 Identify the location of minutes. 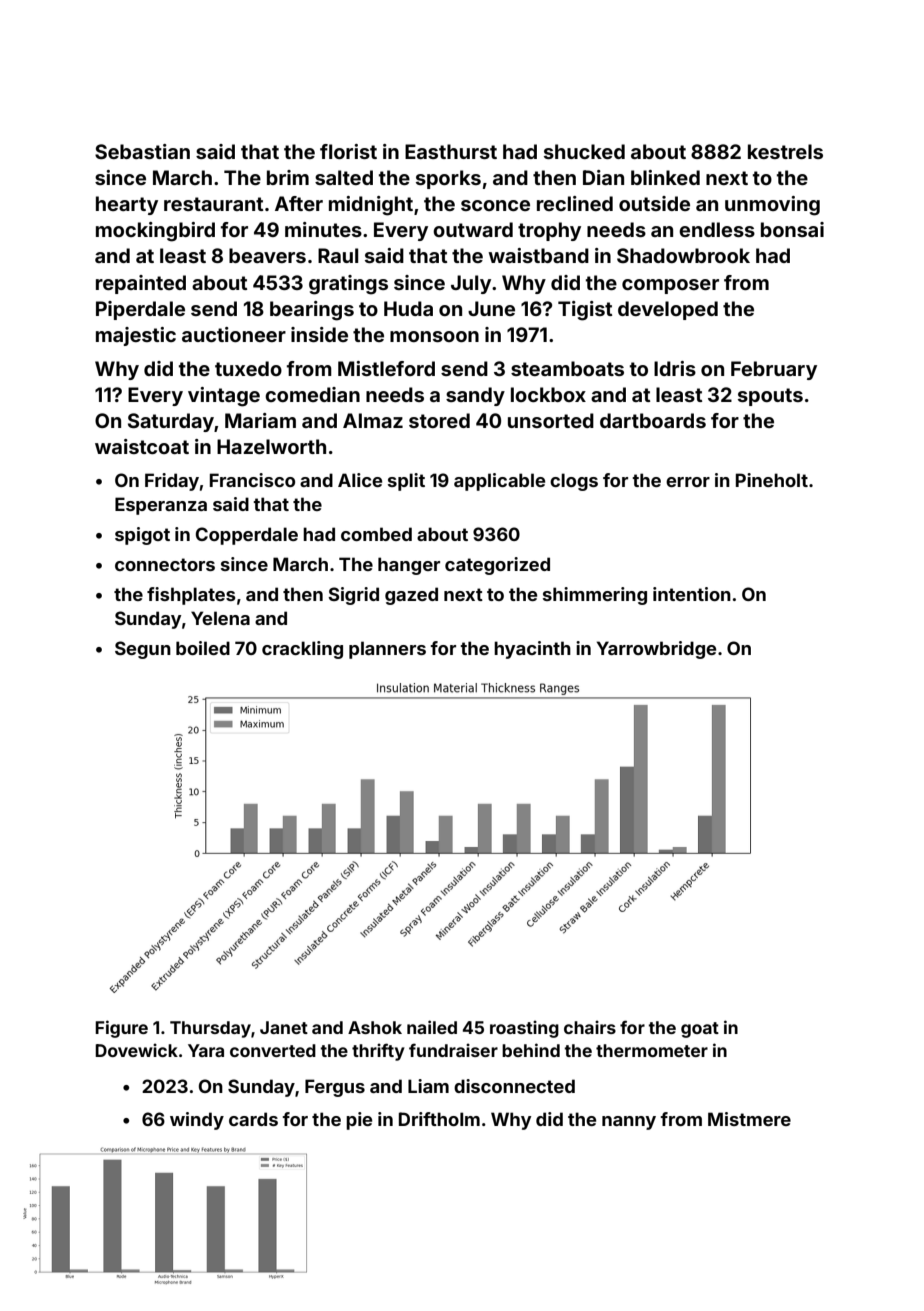
(323, 229).
